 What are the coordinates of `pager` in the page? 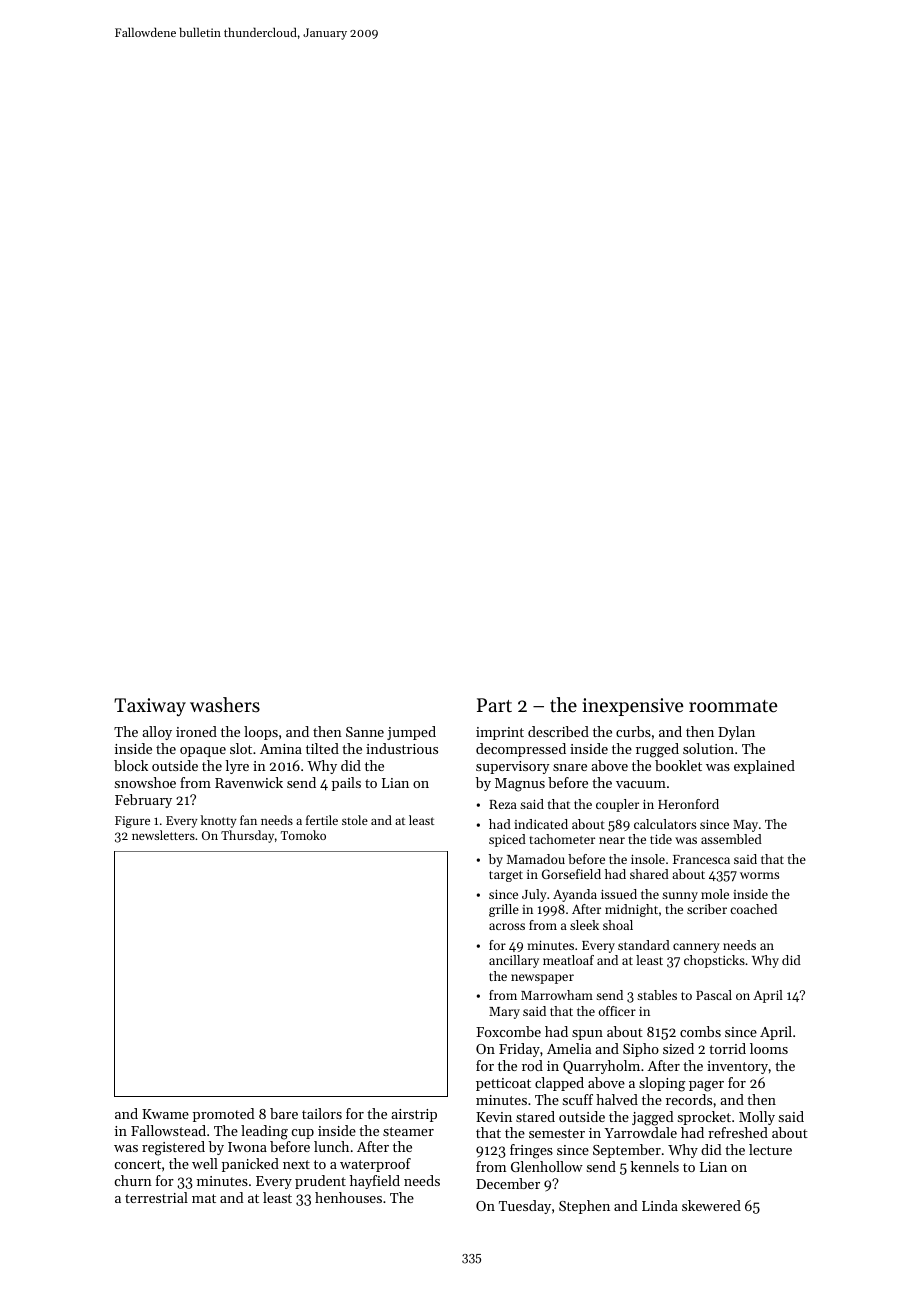 It's located at (706, 1086).
